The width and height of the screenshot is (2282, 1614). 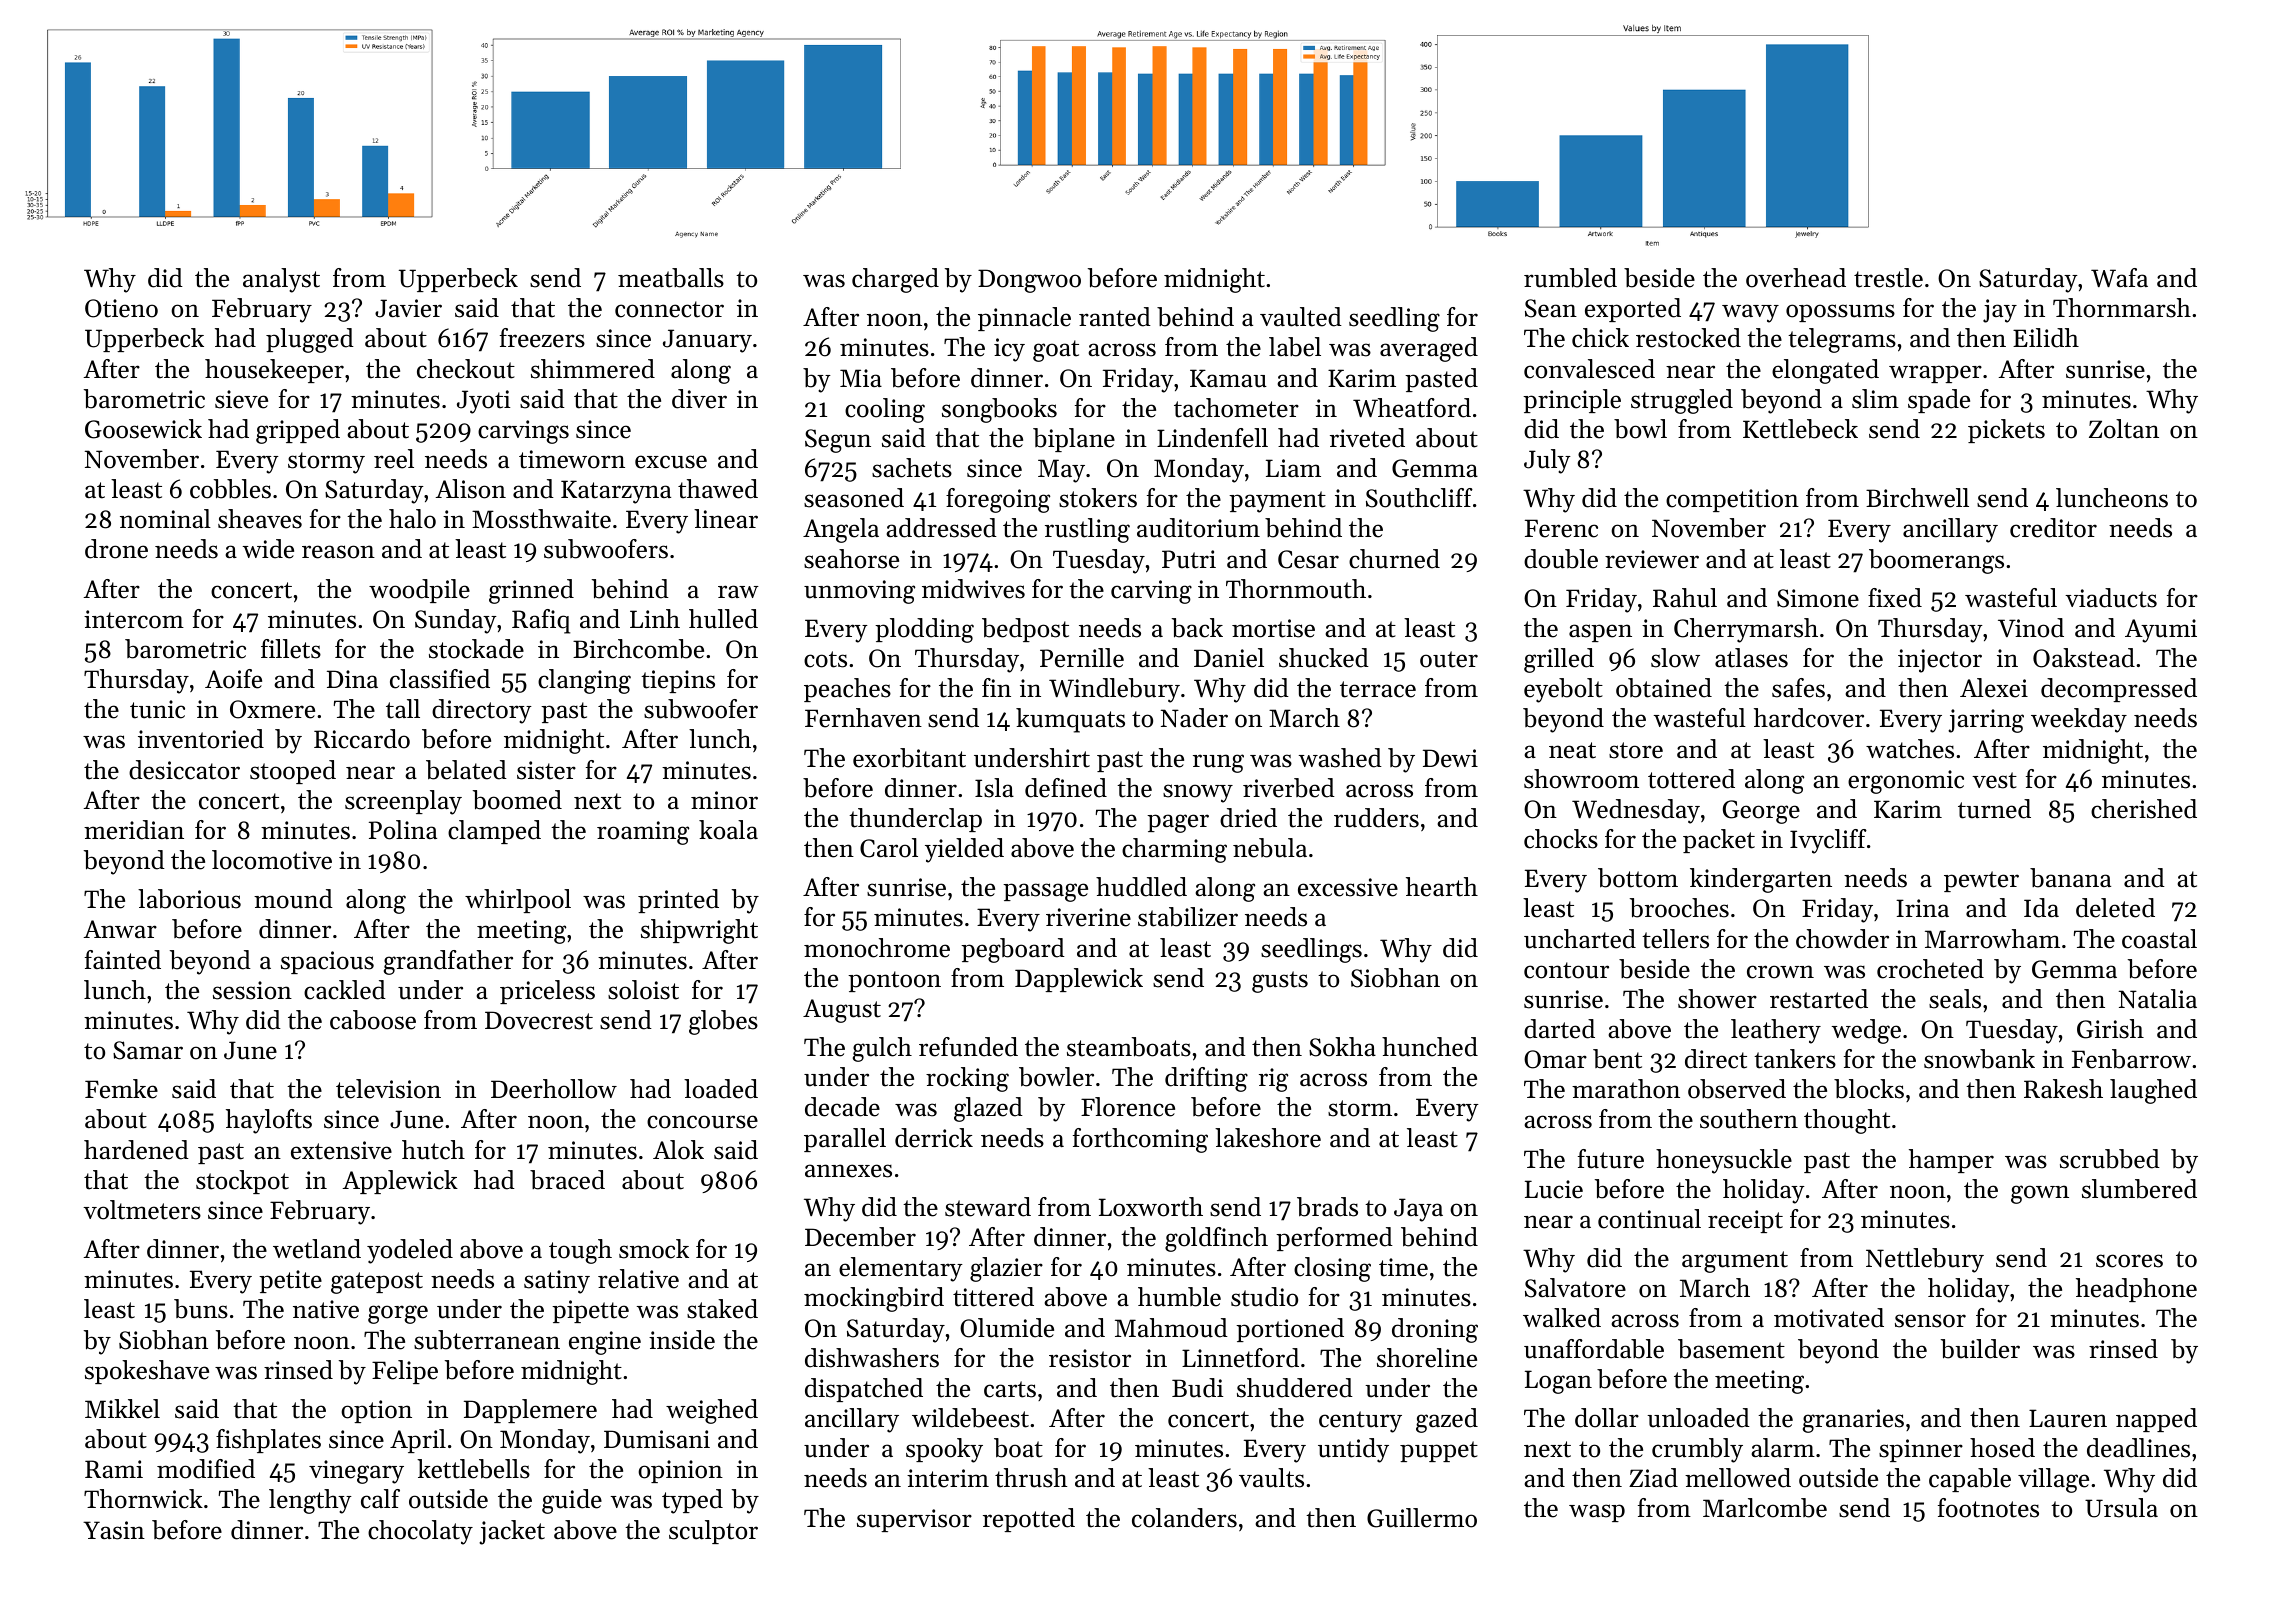 I want to click on droning, so click(x=1435, y=1330).
